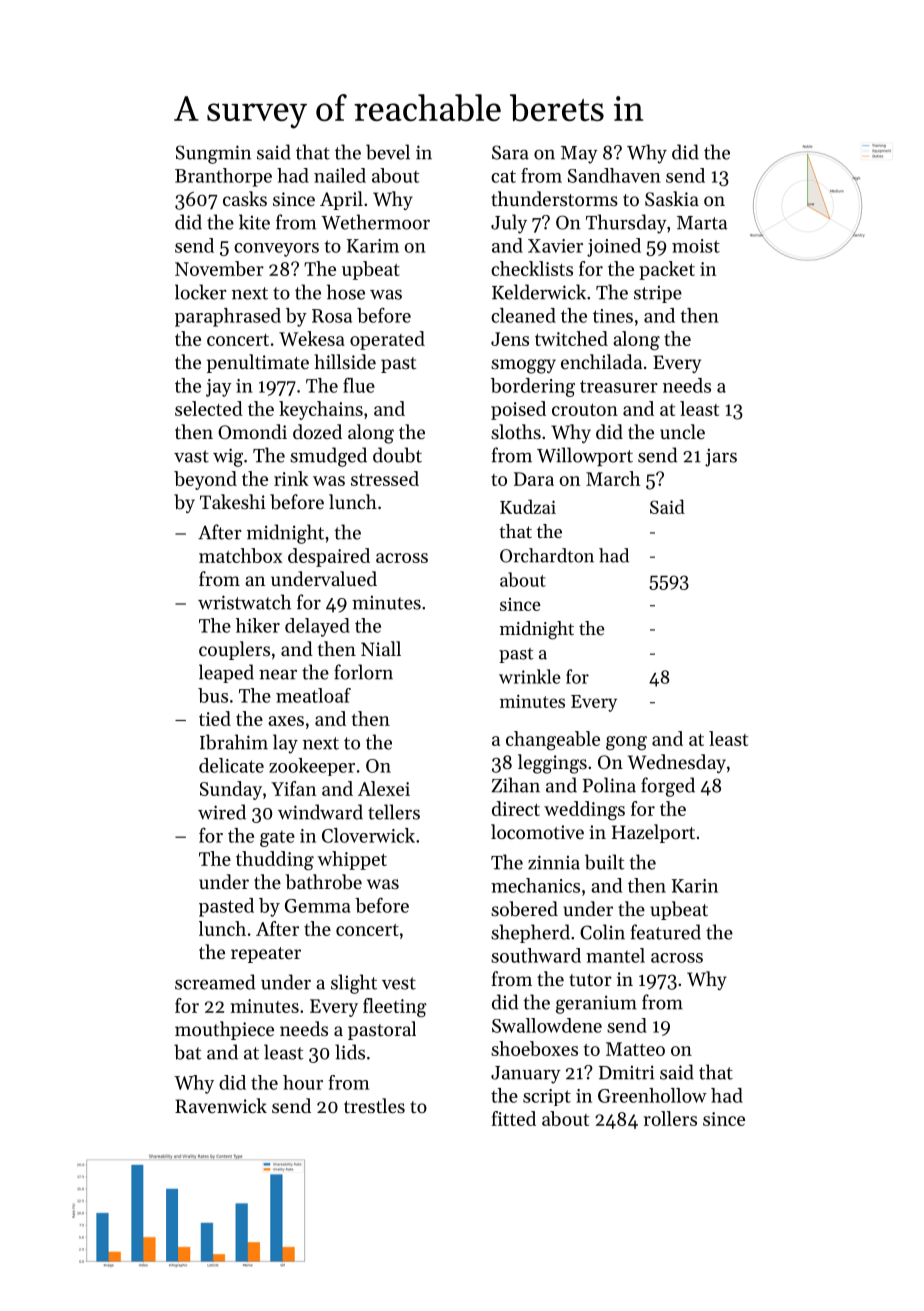  Describe the element at coordinates (223, 177) in the screenshot. I see `Branthorpe` at that location.
